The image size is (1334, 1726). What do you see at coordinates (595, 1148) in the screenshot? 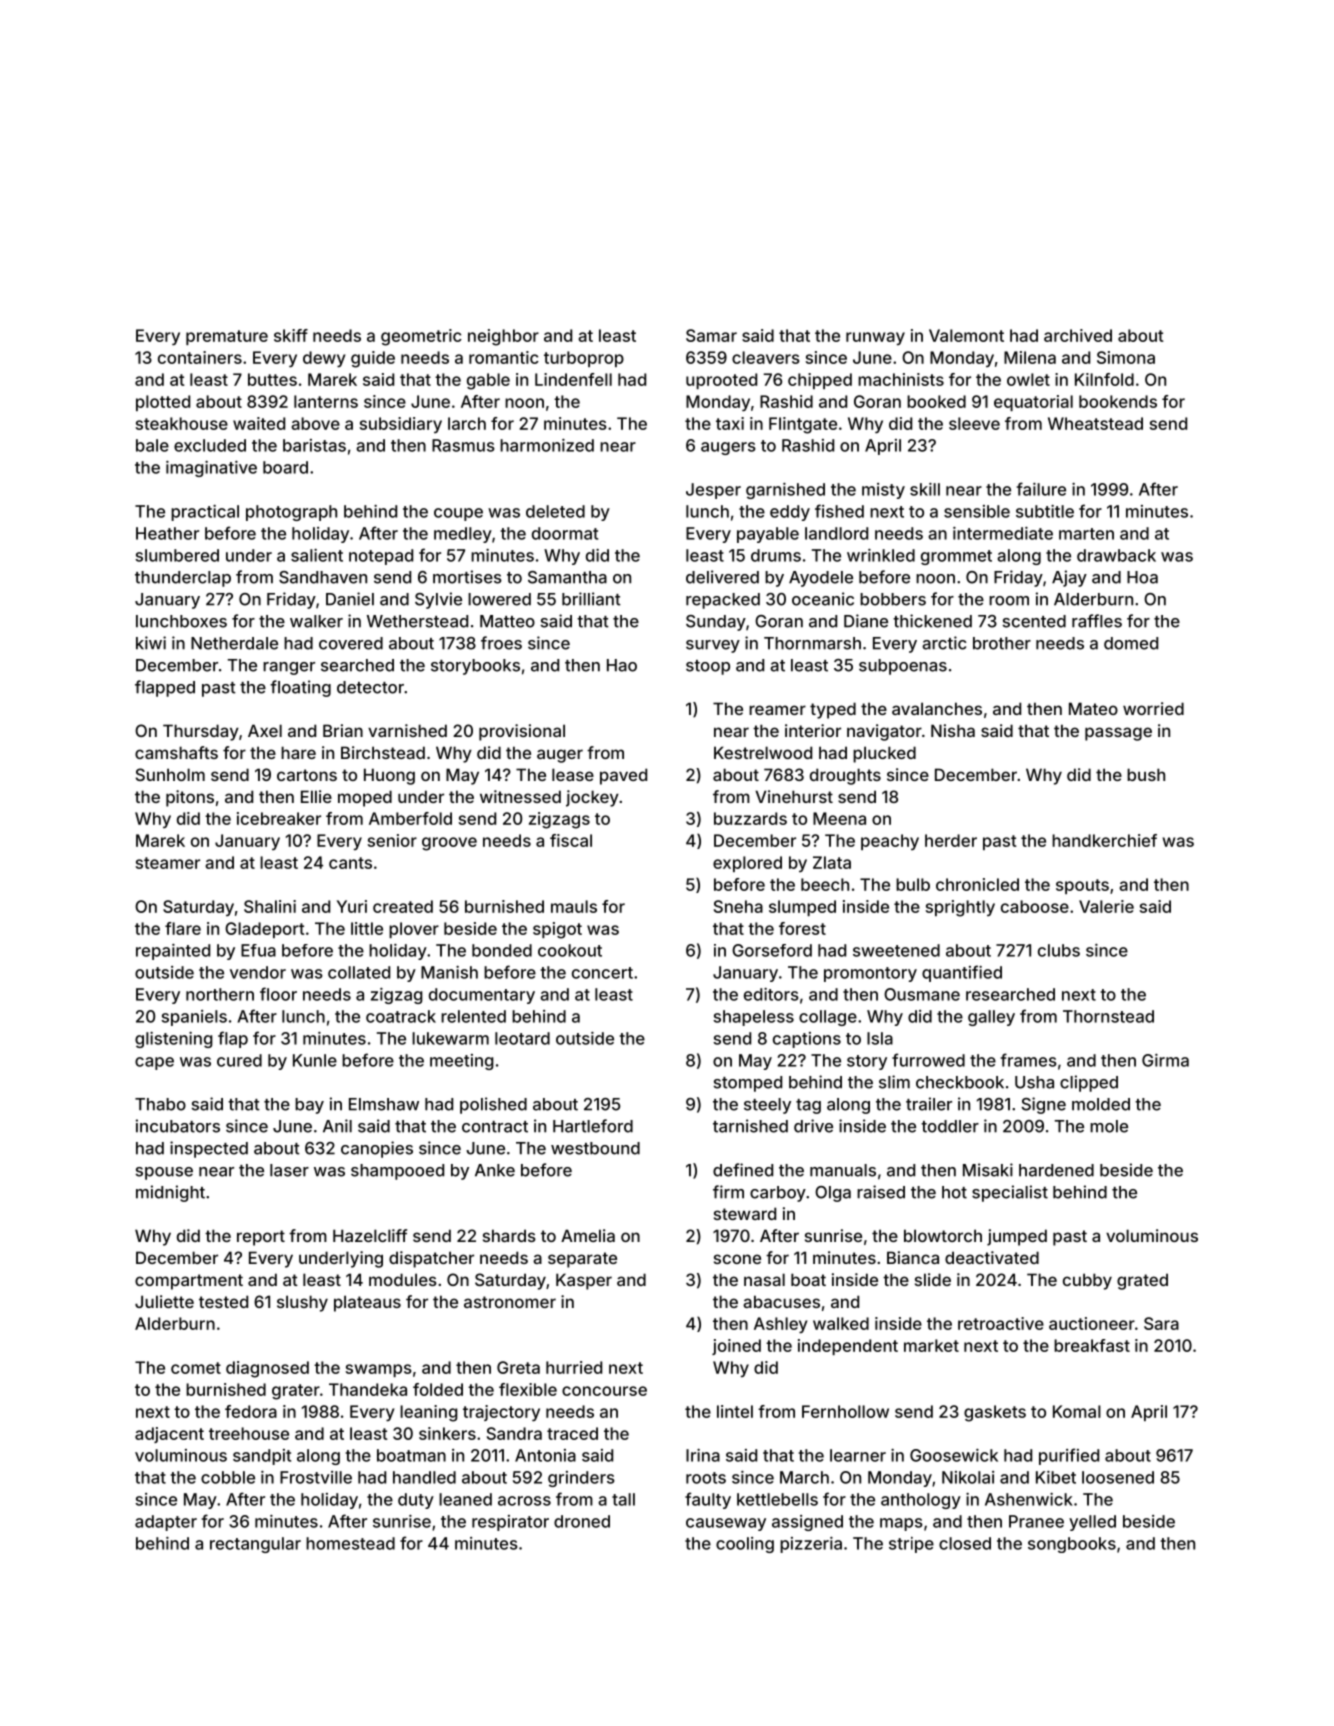
I see `westbound` at bounding box center [595, 1148].
